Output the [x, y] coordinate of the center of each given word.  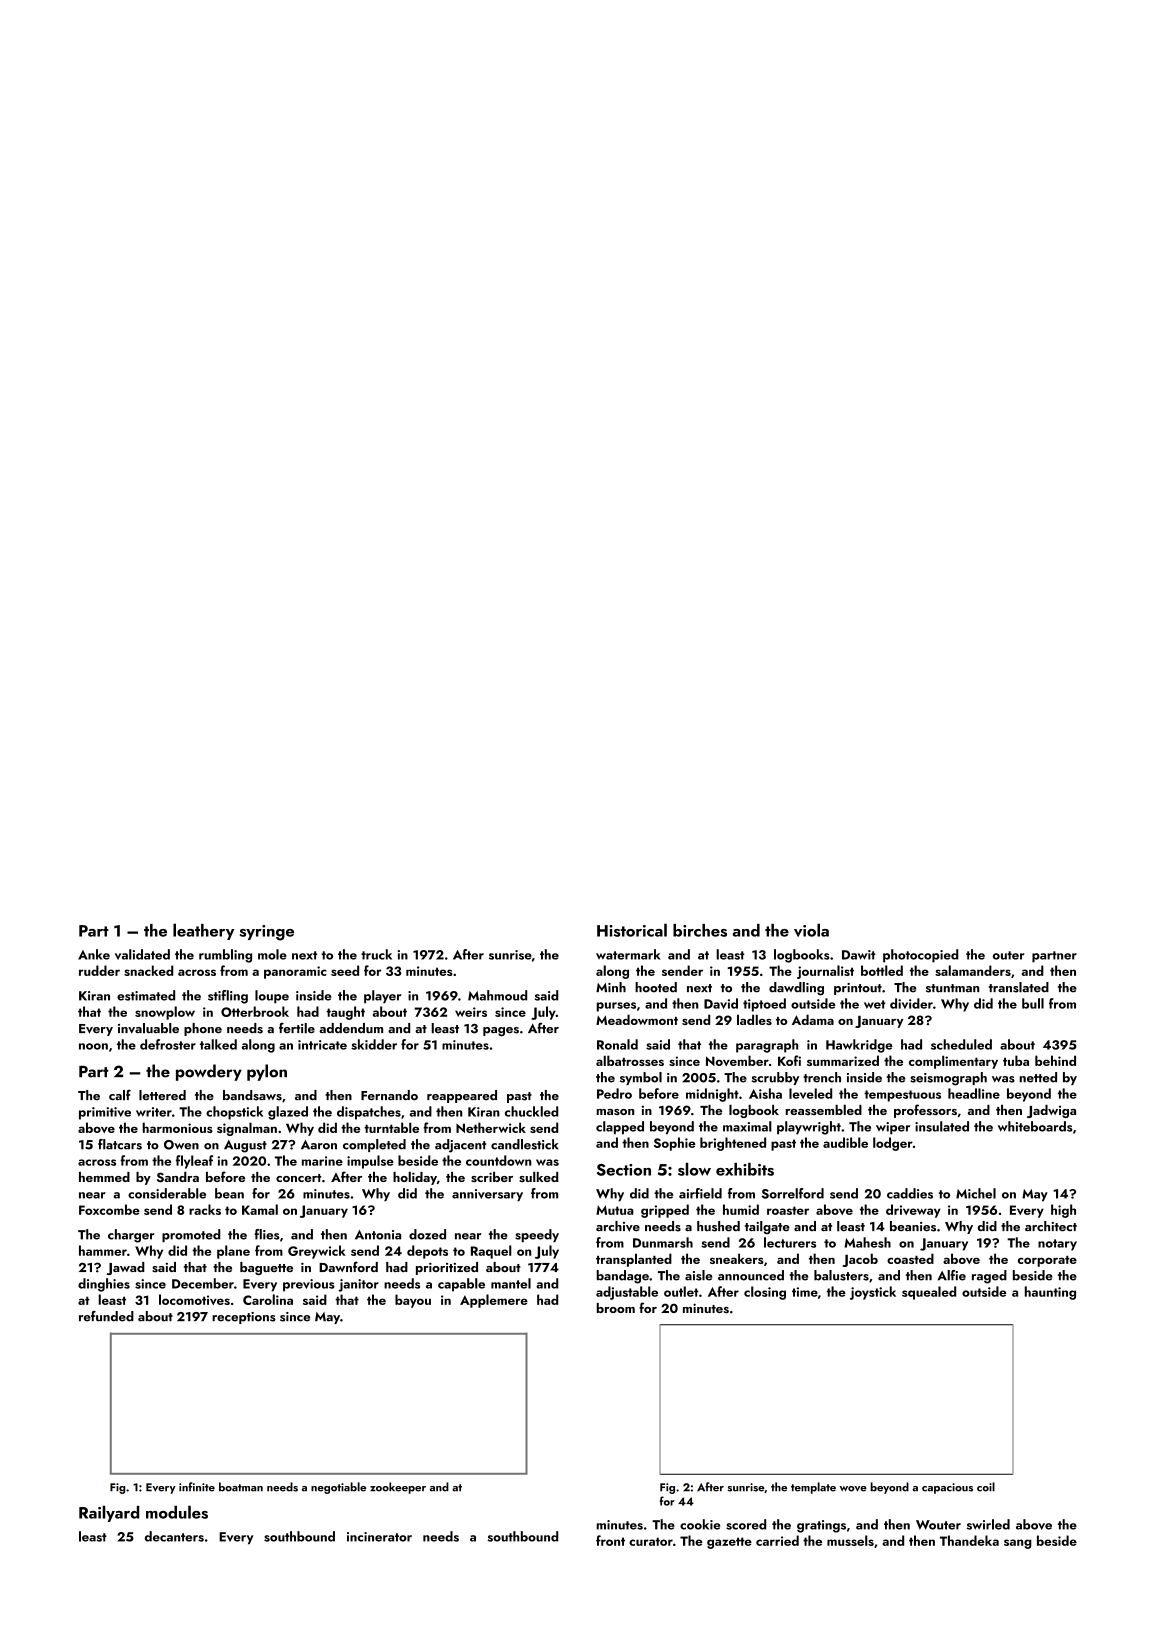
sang [1018, 1544]
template [813, 1488]
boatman [241, 1487]
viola [811, 930]
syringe [267, 933]
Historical [632, 930]
